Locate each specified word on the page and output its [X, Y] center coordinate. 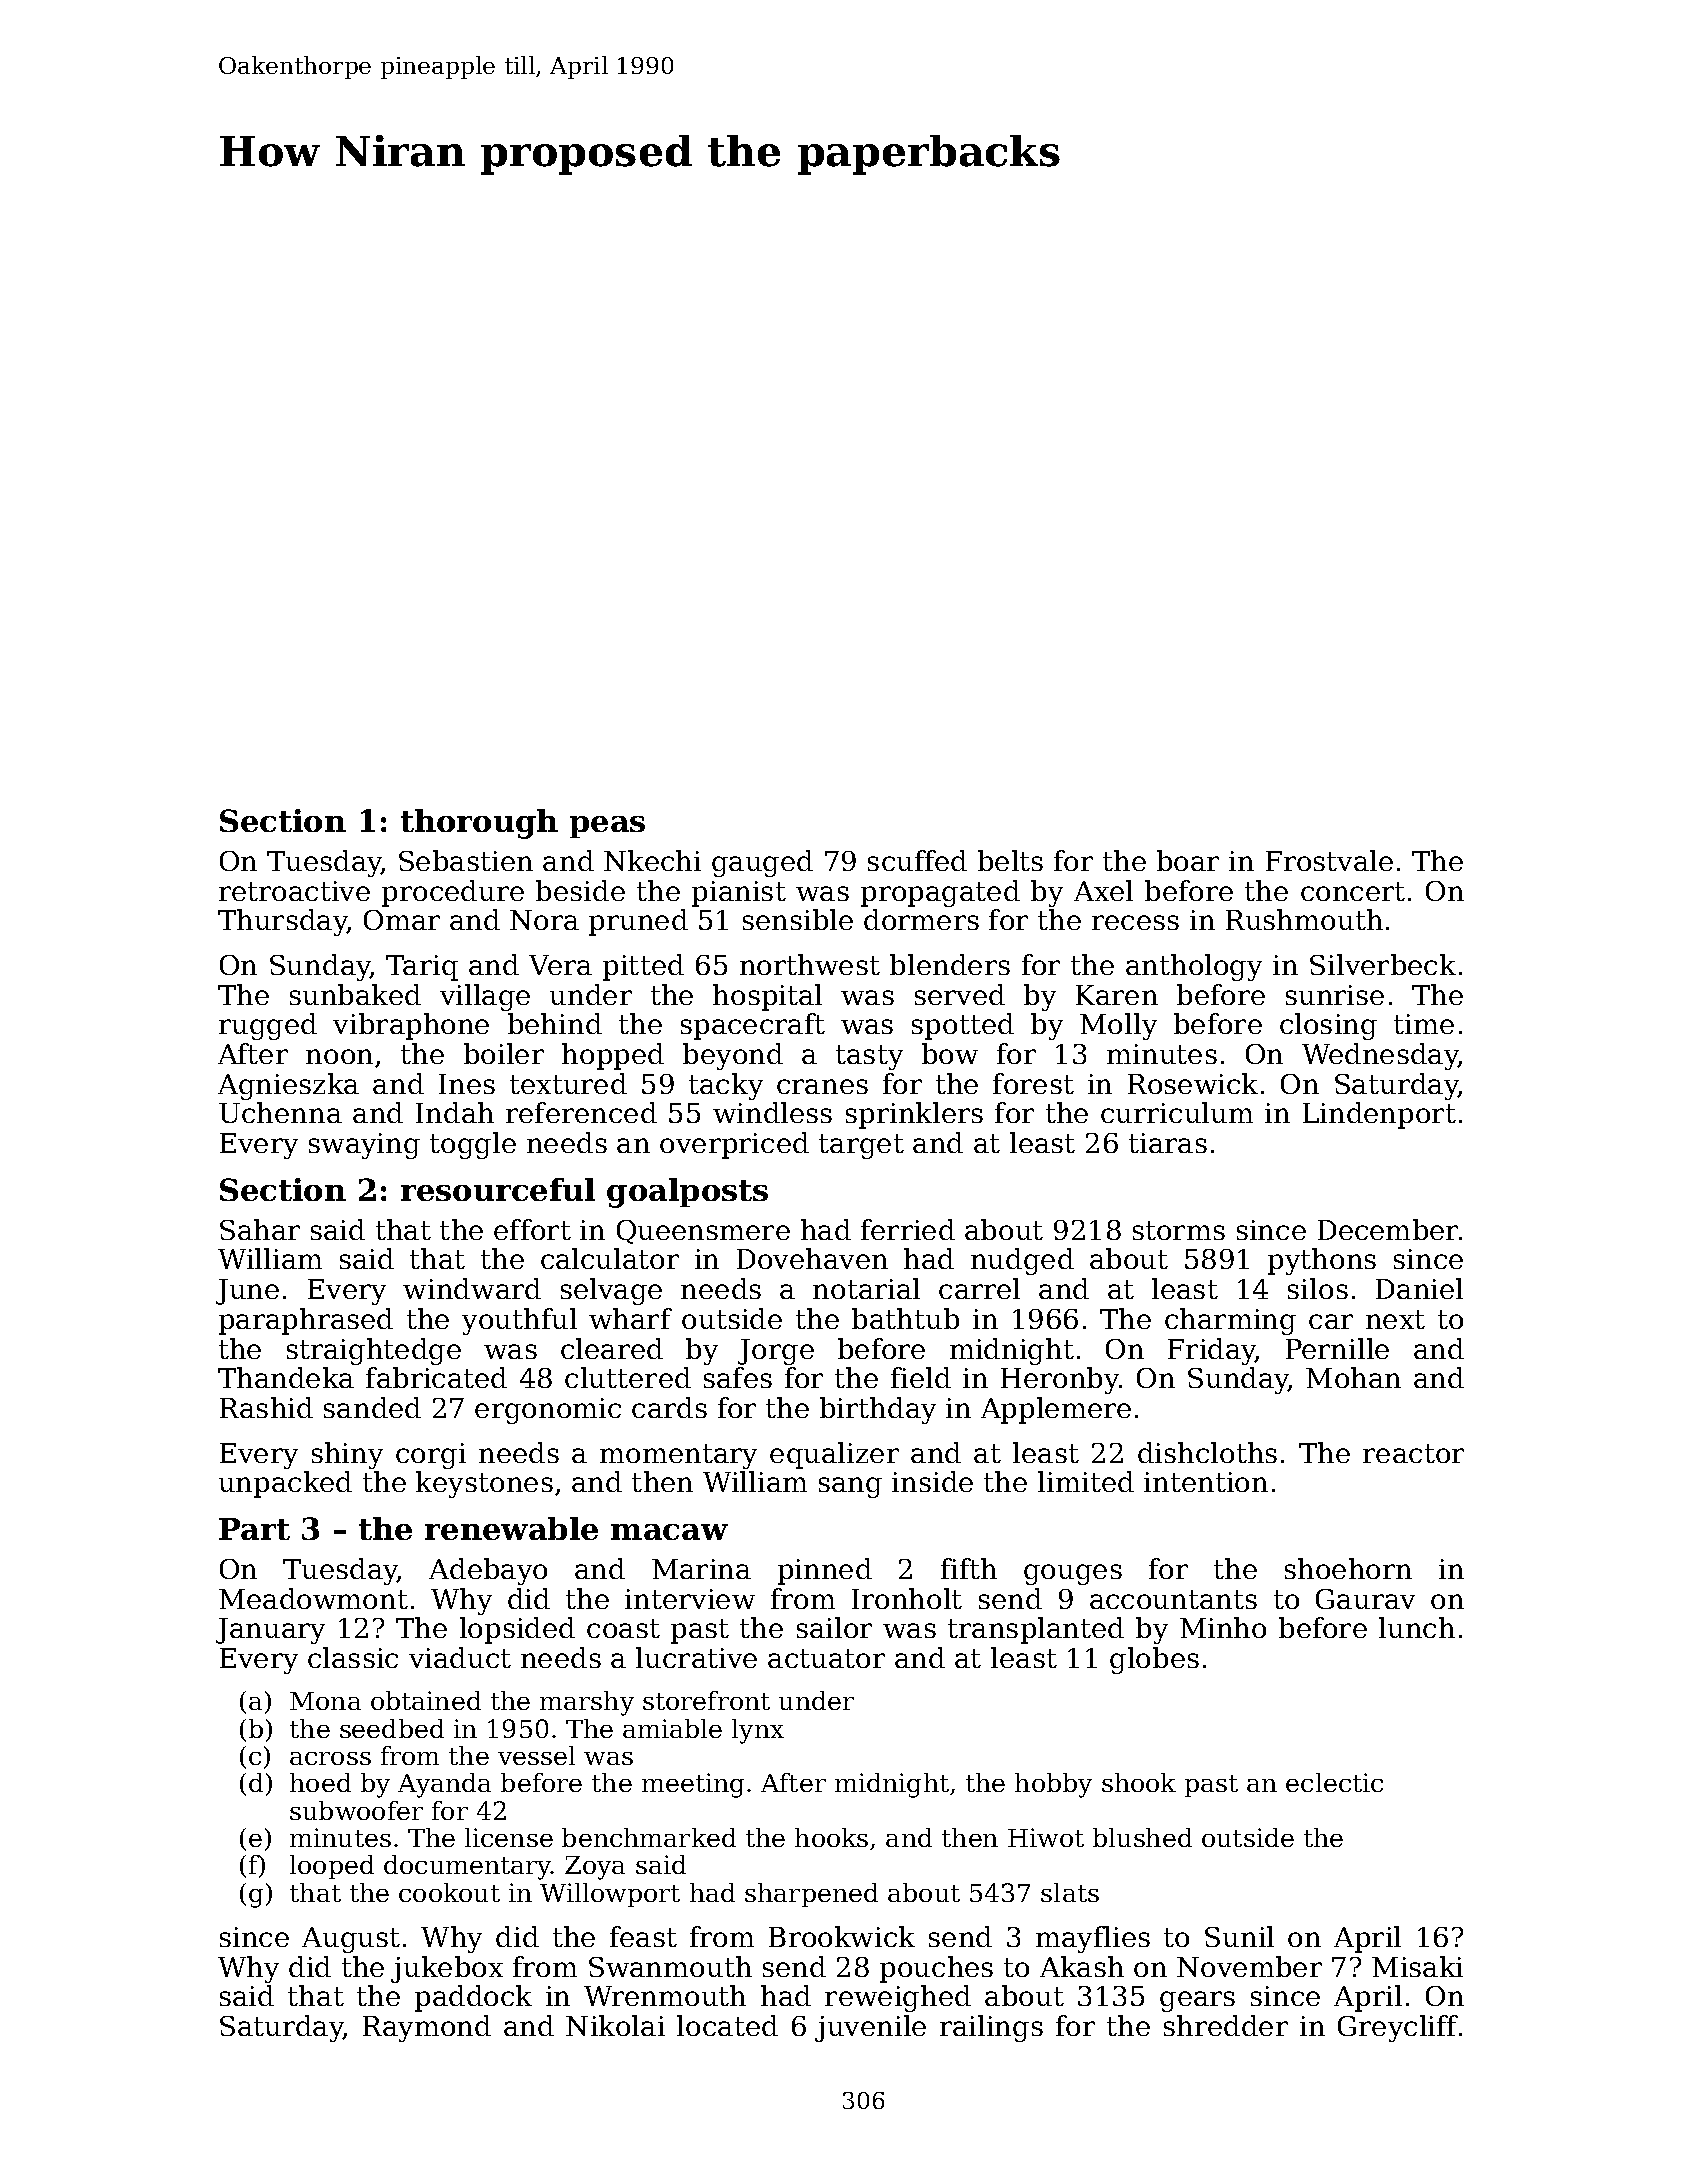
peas [607, 827]
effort [532, 1229]
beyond [733, 1056]
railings [991, 2028]
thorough [479, 824]
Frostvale [1329, 860]
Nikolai [615, 2025]
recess [1135, 922]
